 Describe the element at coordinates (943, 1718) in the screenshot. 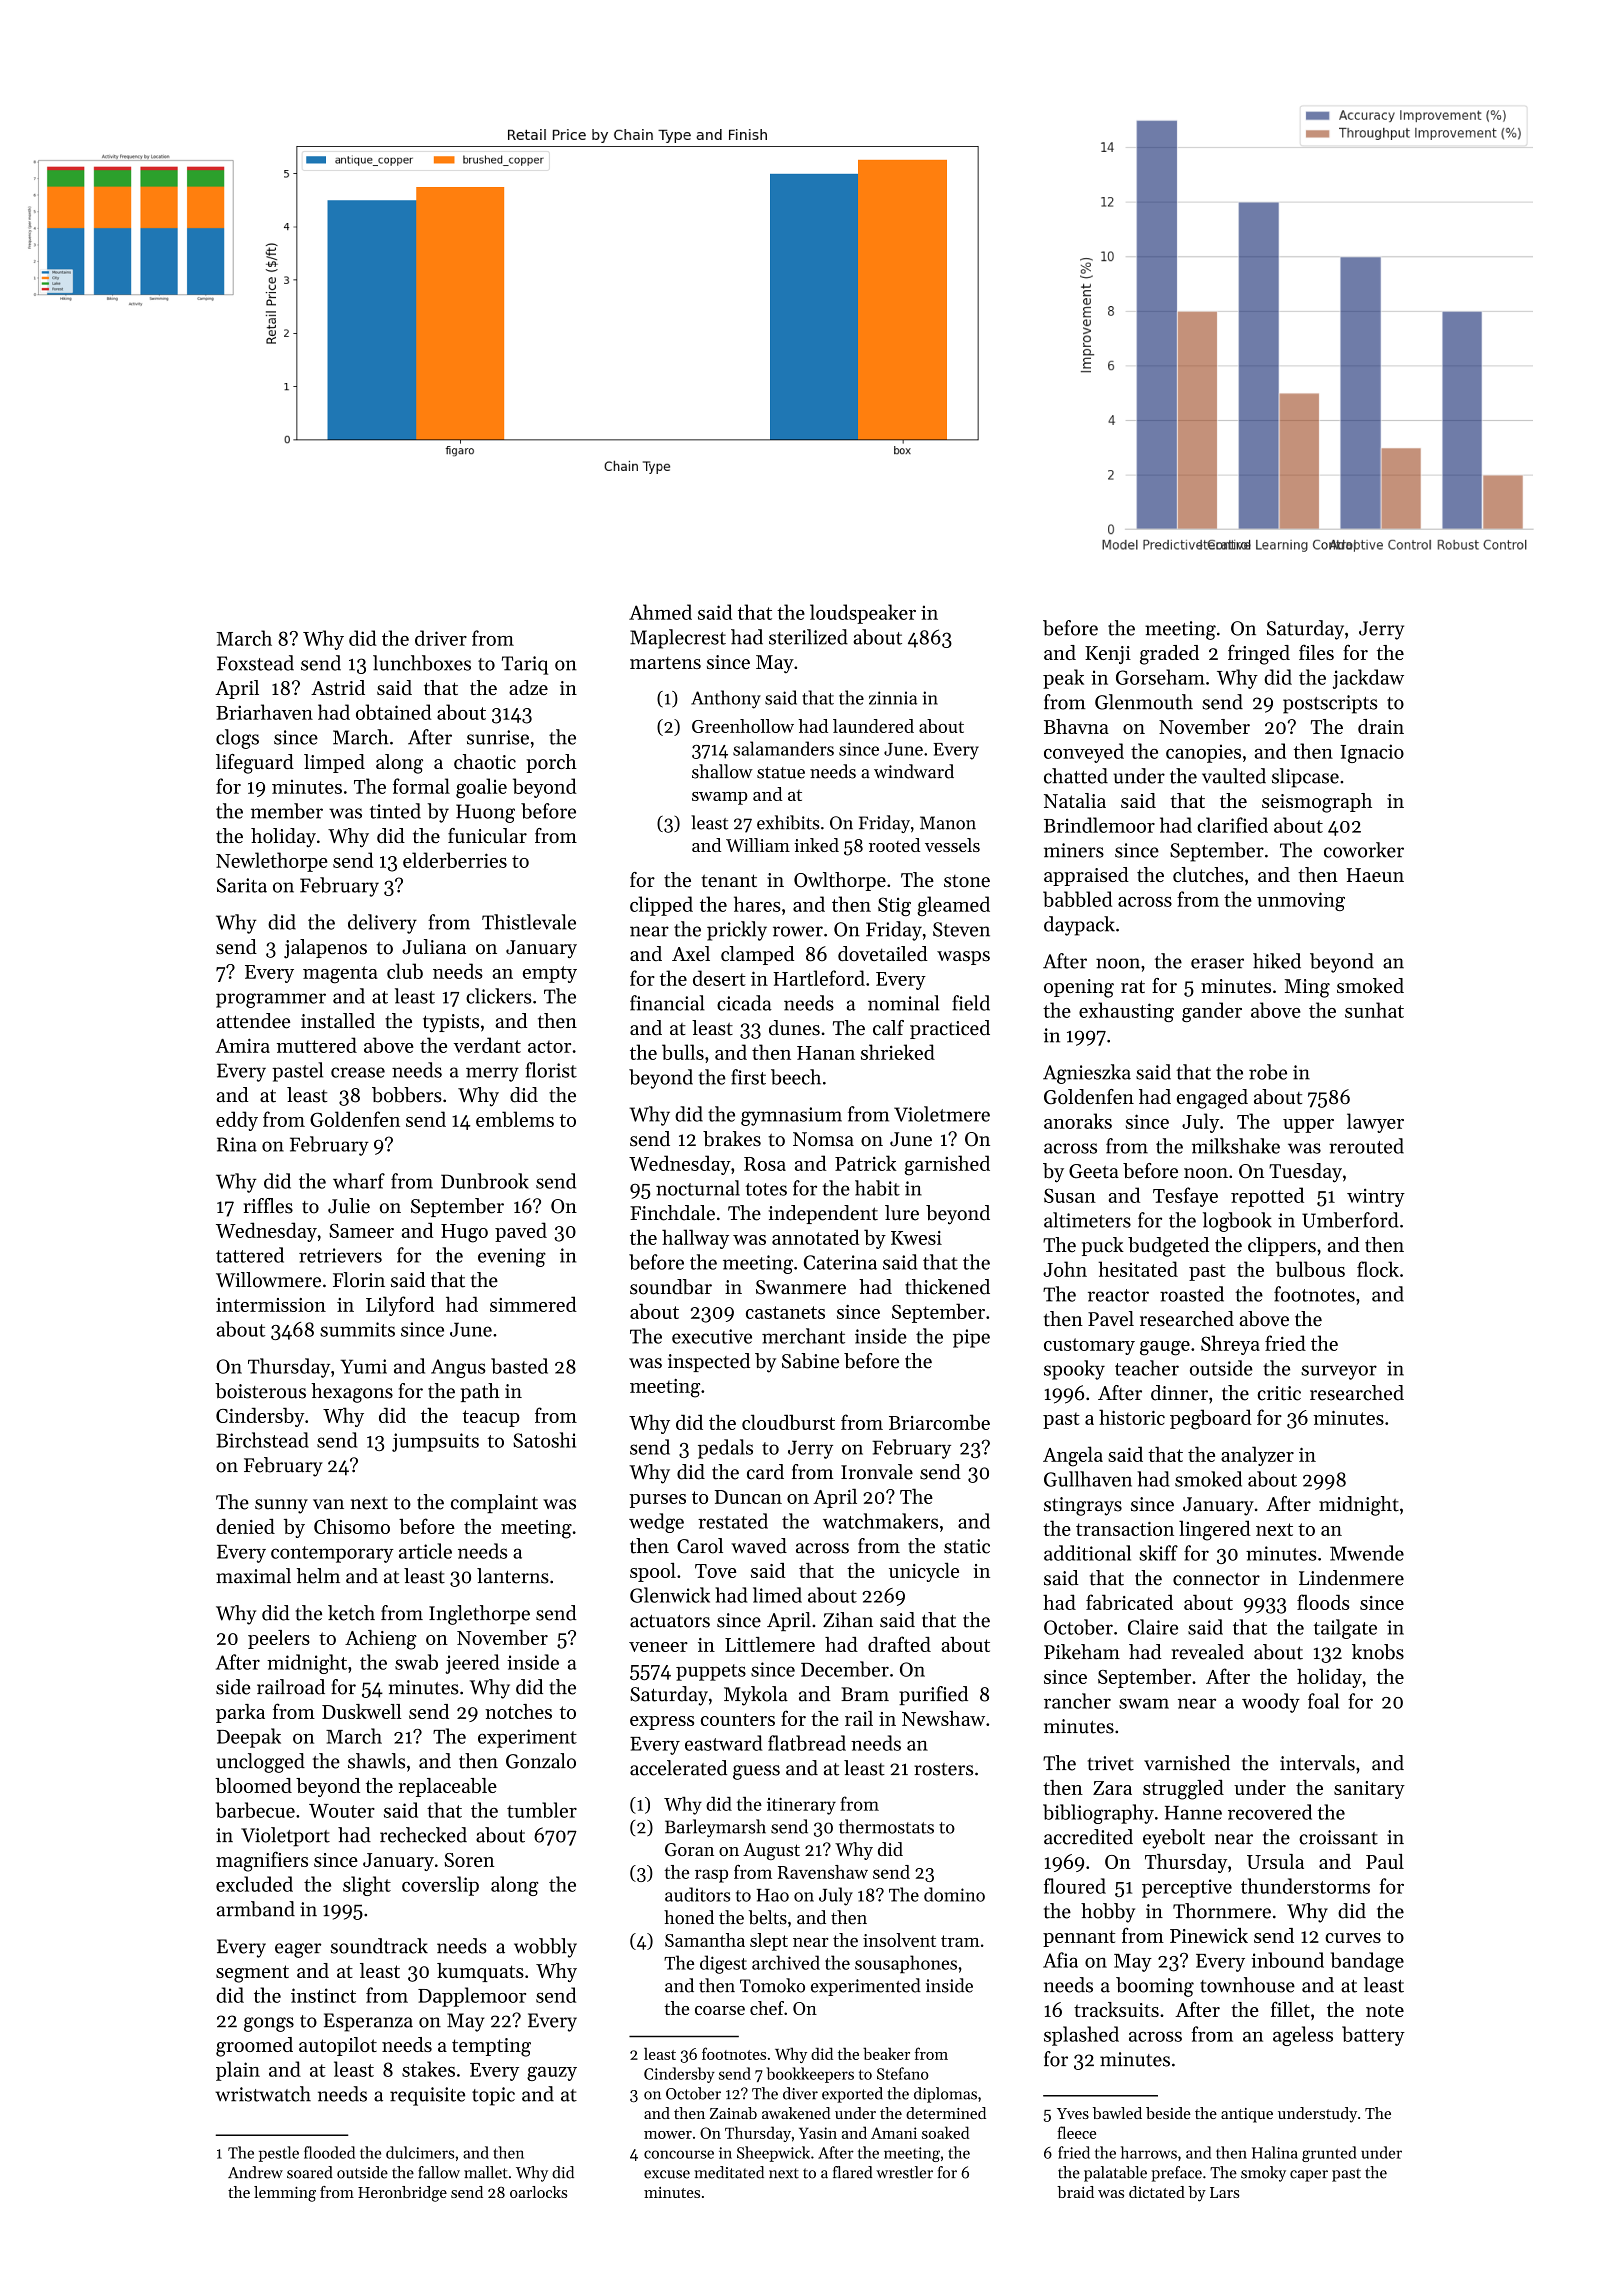

I see `Newshaw` at that location.
